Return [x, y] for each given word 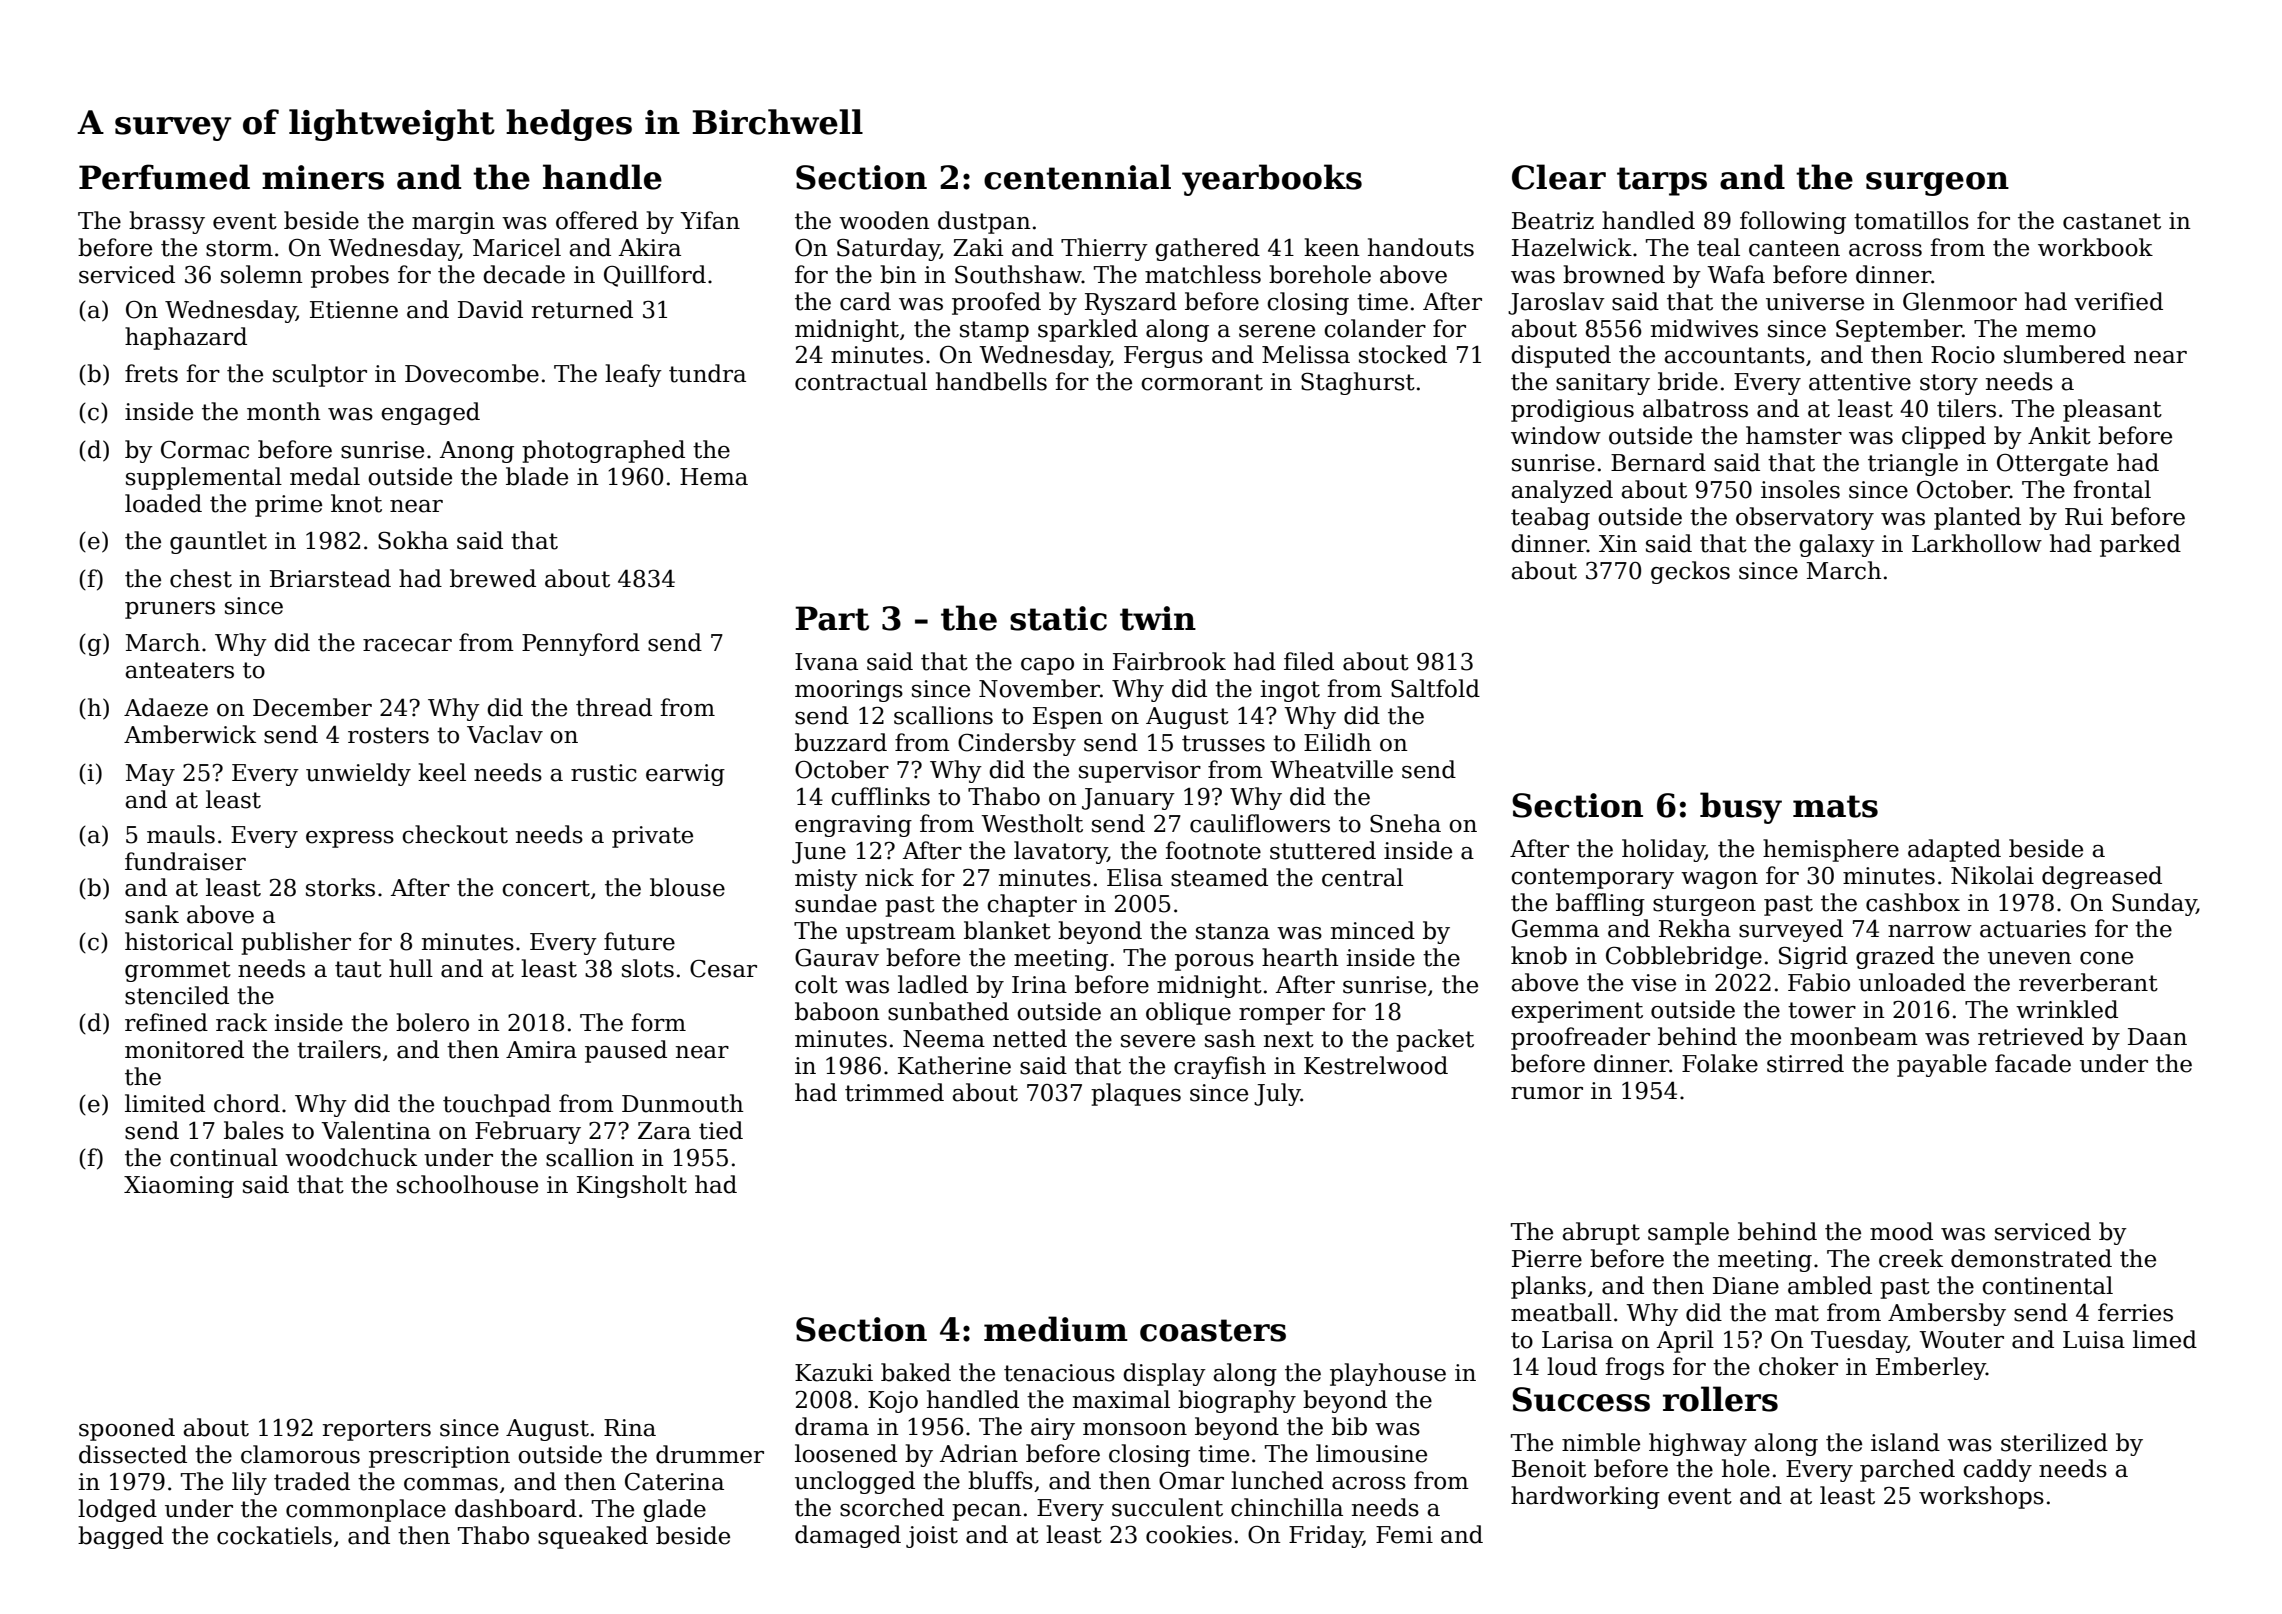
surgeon [1937, 184]
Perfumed [164, 177]
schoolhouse [467, 1184]
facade [2033, 1063]
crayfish [1220, 1067]
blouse [687, 887]
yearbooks [1272, 180]
